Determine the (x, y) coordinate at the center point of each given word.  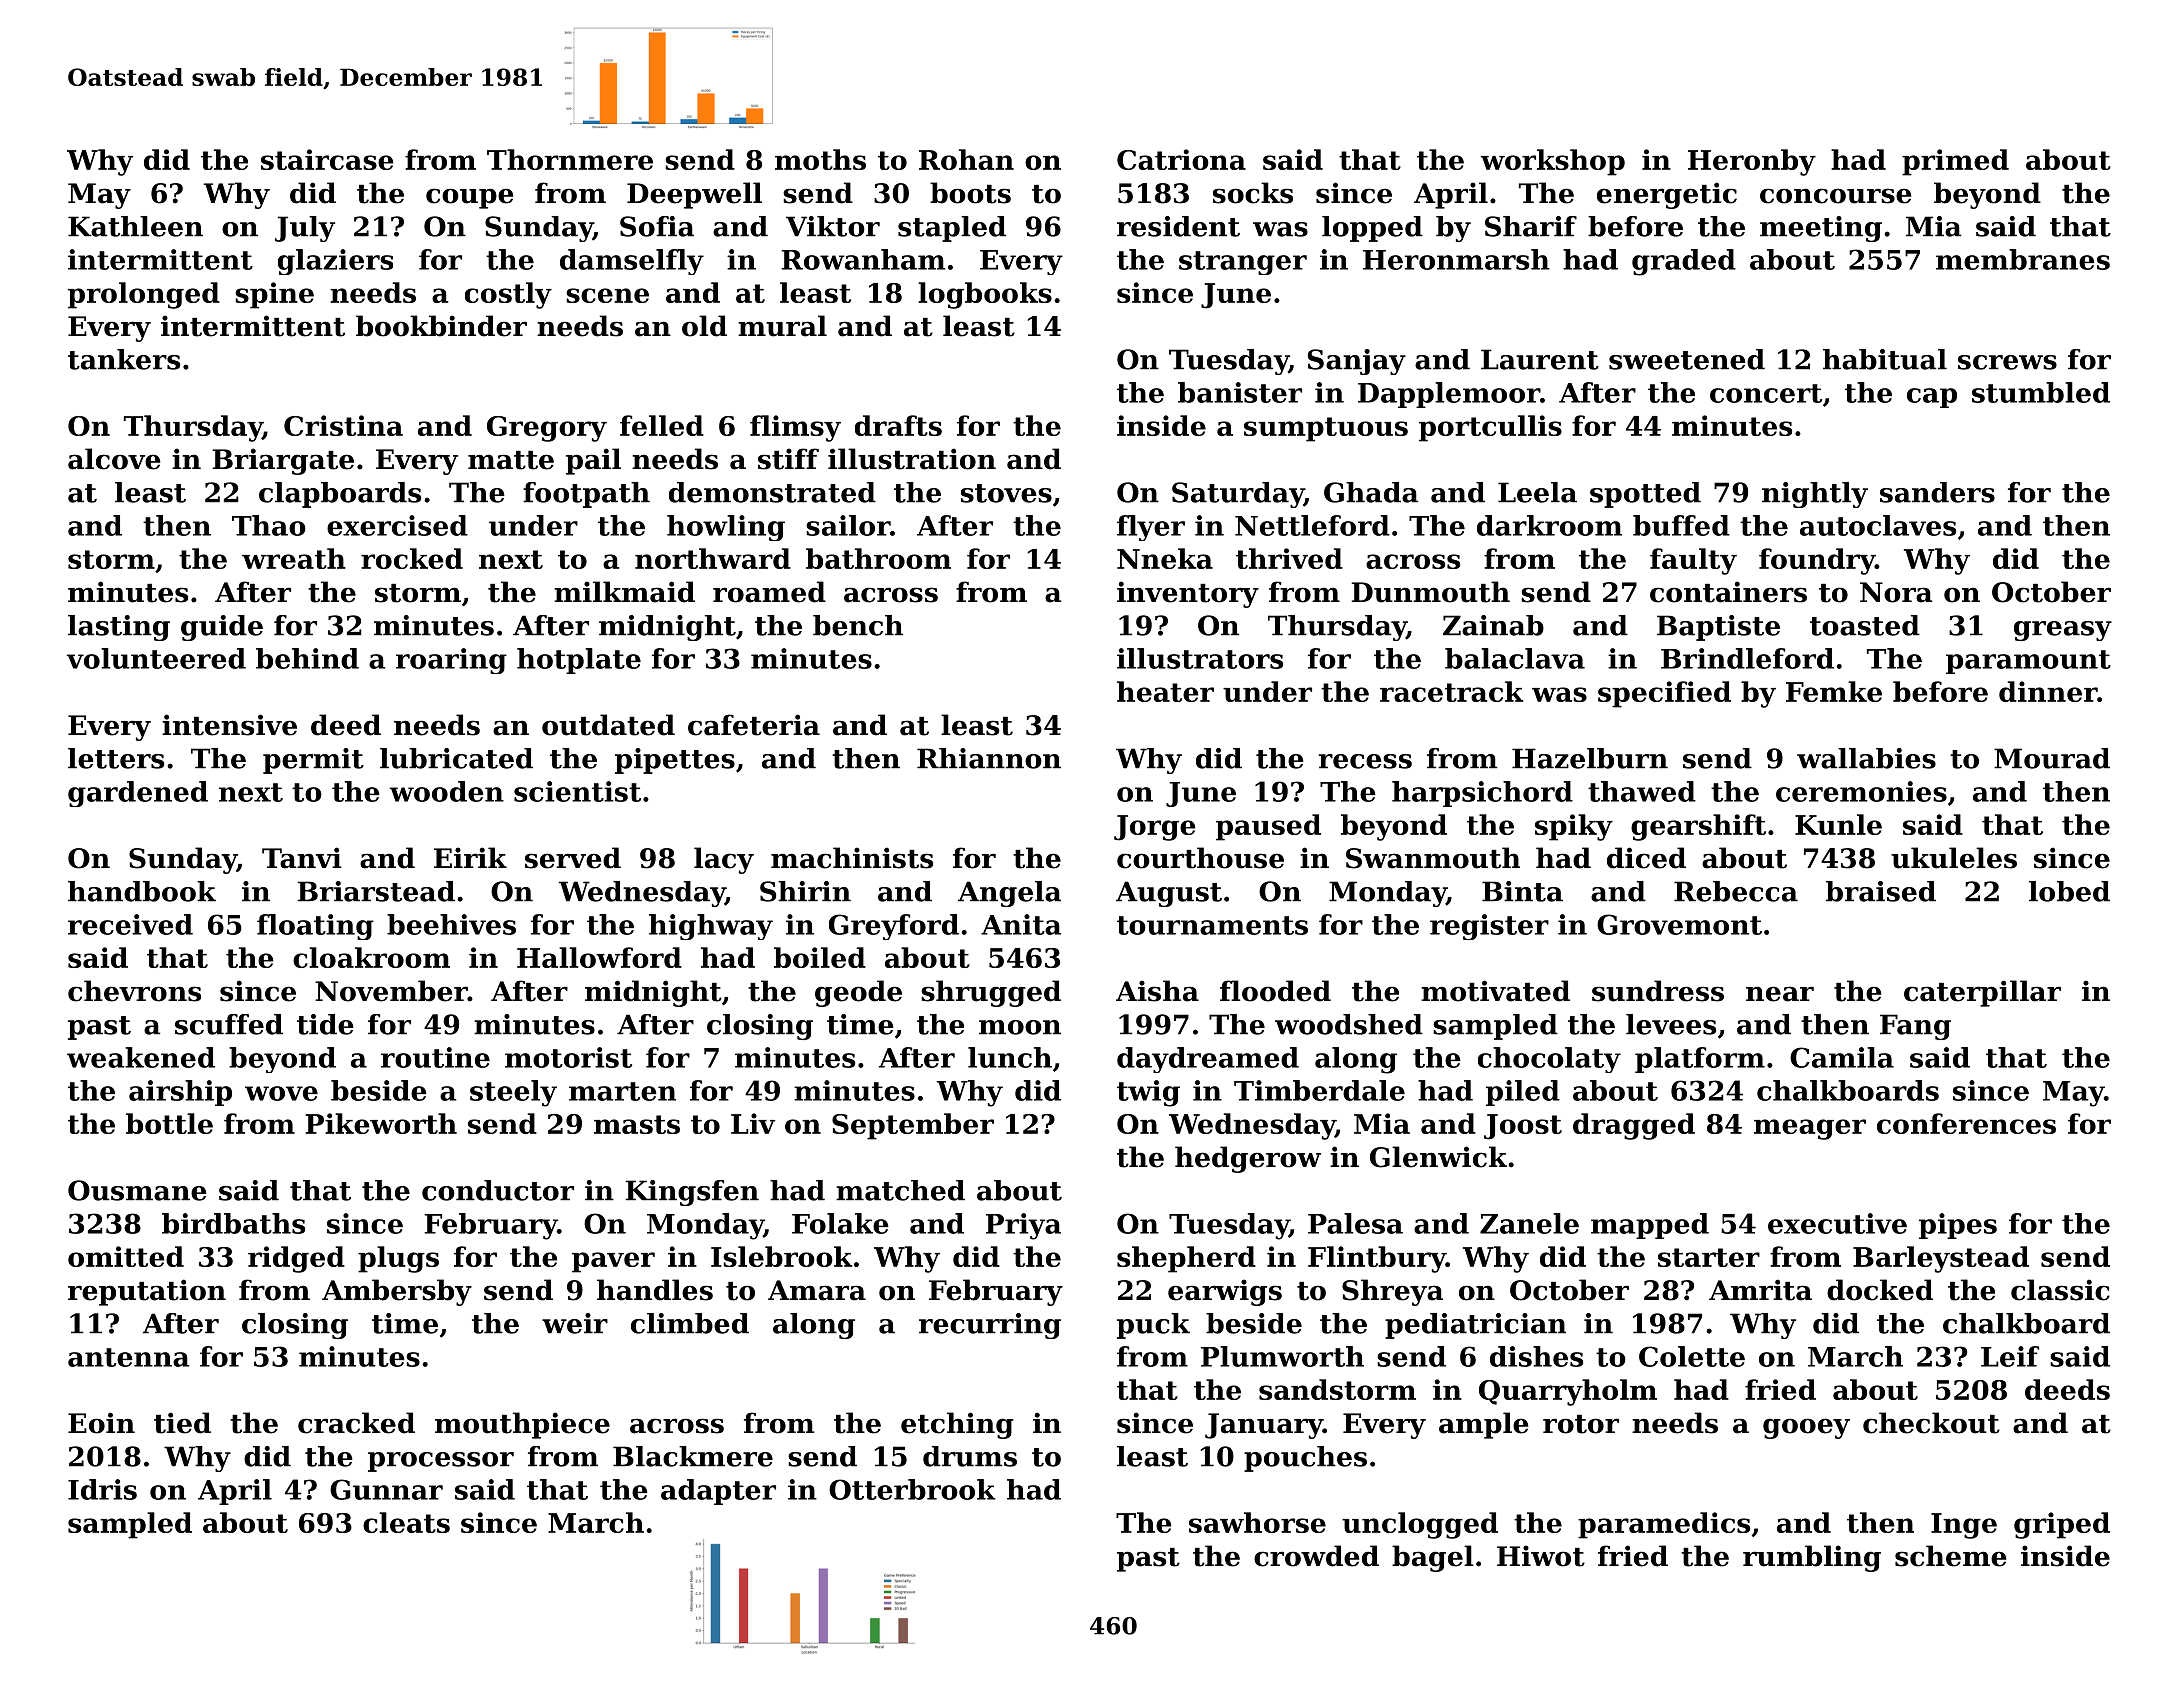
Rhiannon (989, 758)
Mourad (2052, 758)
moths (820, 159)
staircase (327, 159)
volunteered (156, 658)
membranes (2023, 259)
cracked (356, 1423)
